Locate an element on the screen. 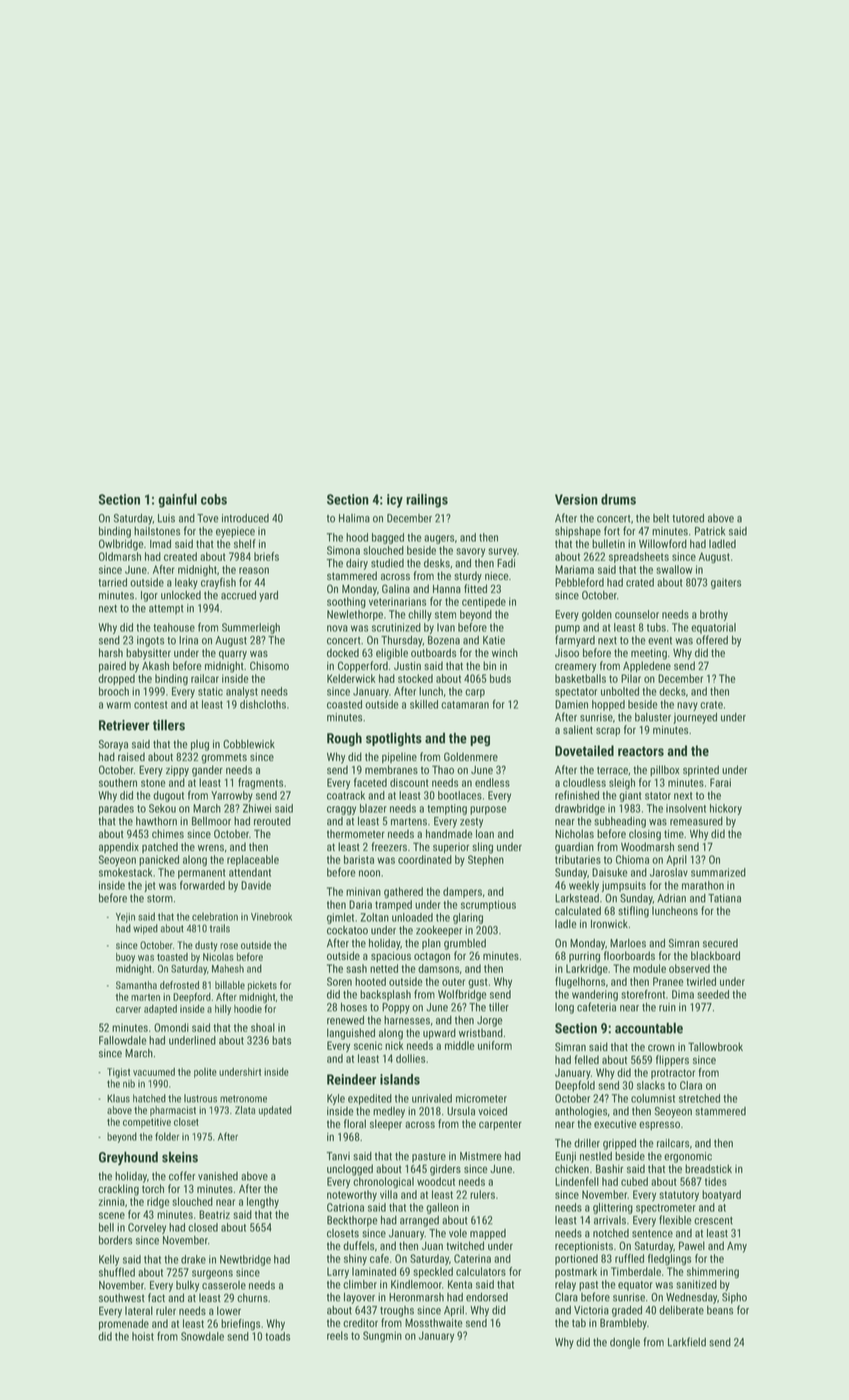  Cobblewick is located at coordinates (249, 744).
